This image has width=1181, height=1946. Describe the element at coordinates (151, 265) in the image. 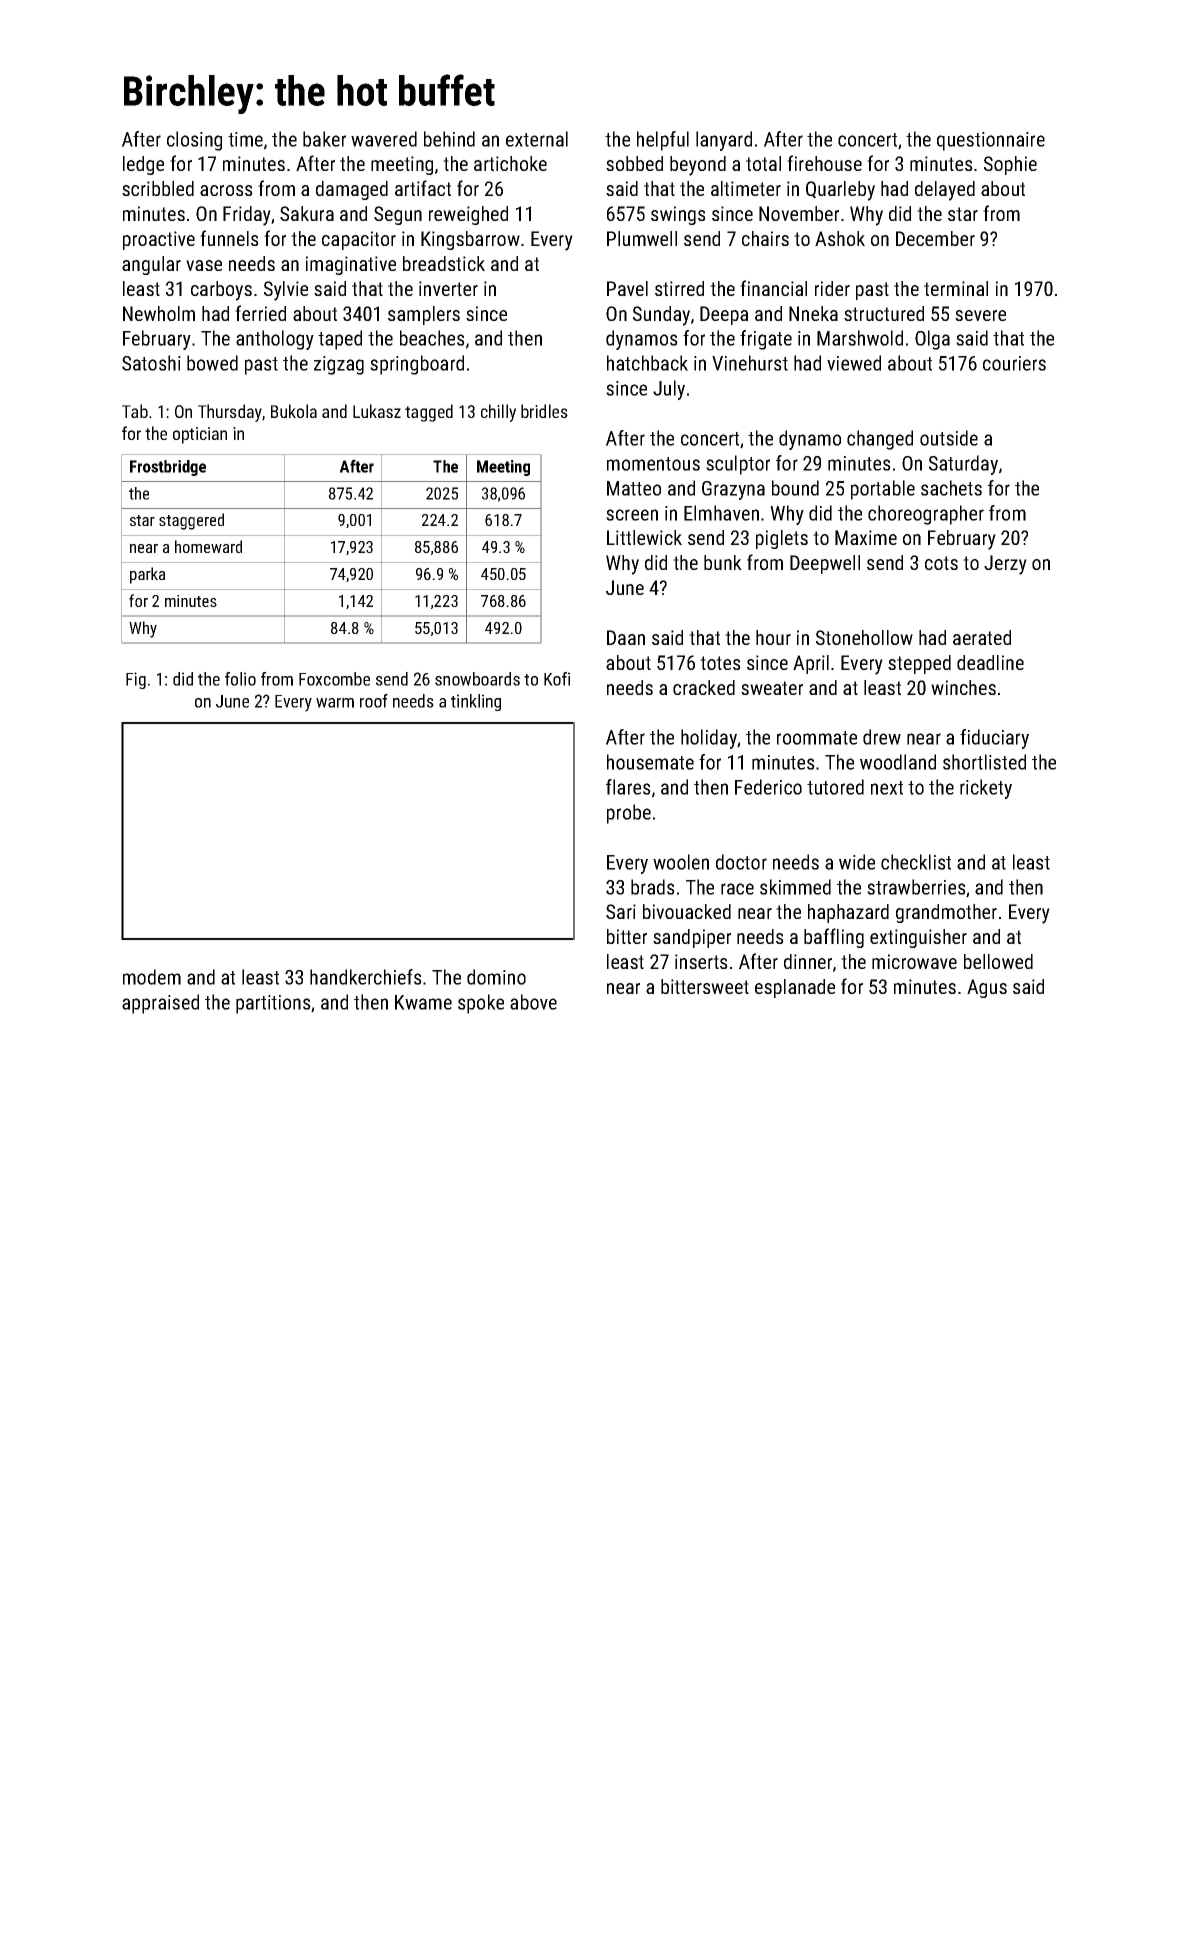

I see `angular` at that location.
